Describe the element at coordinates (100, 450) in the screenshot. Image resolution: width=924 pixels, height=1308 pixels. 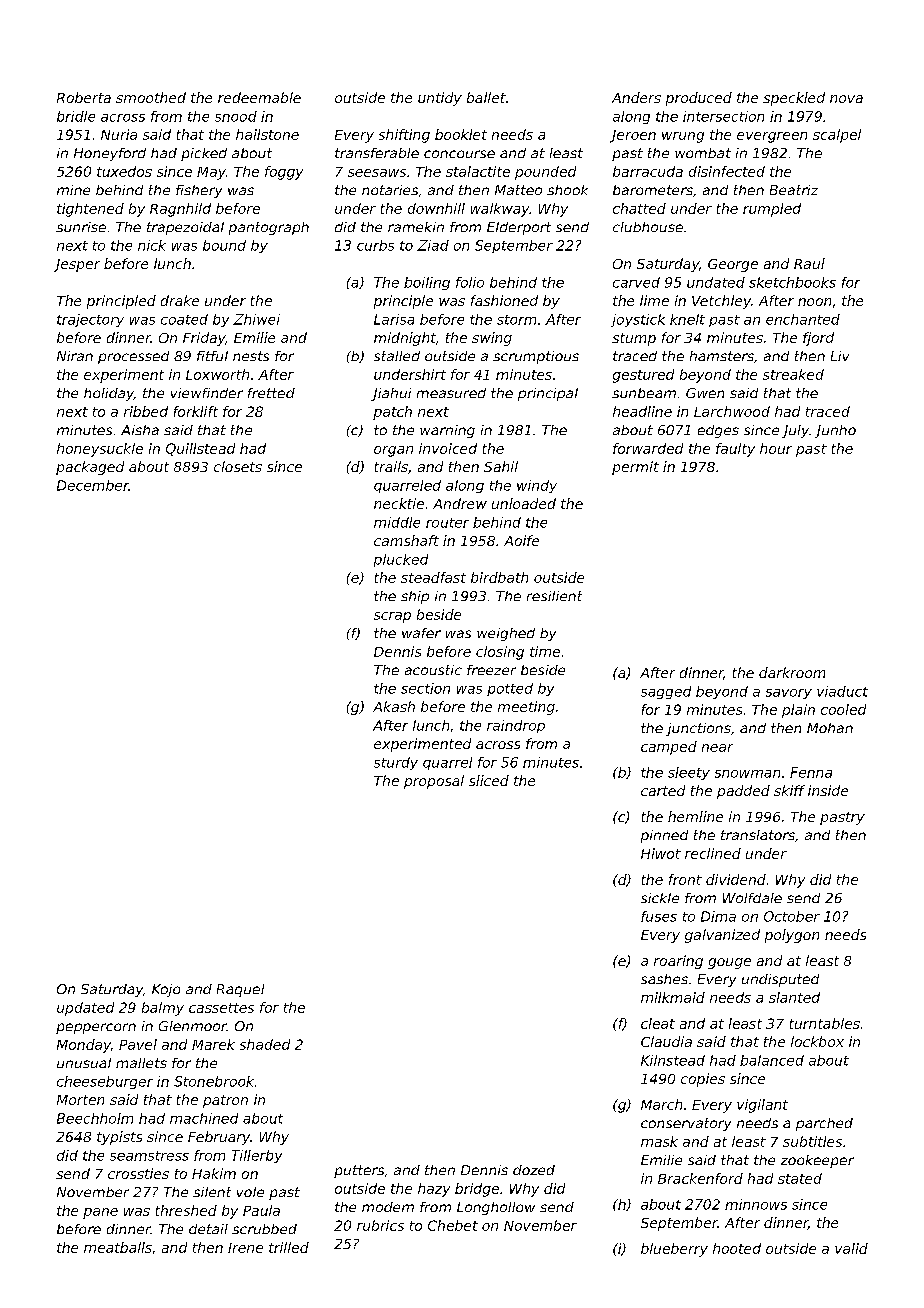
I see `honeysuckle` at that location.
